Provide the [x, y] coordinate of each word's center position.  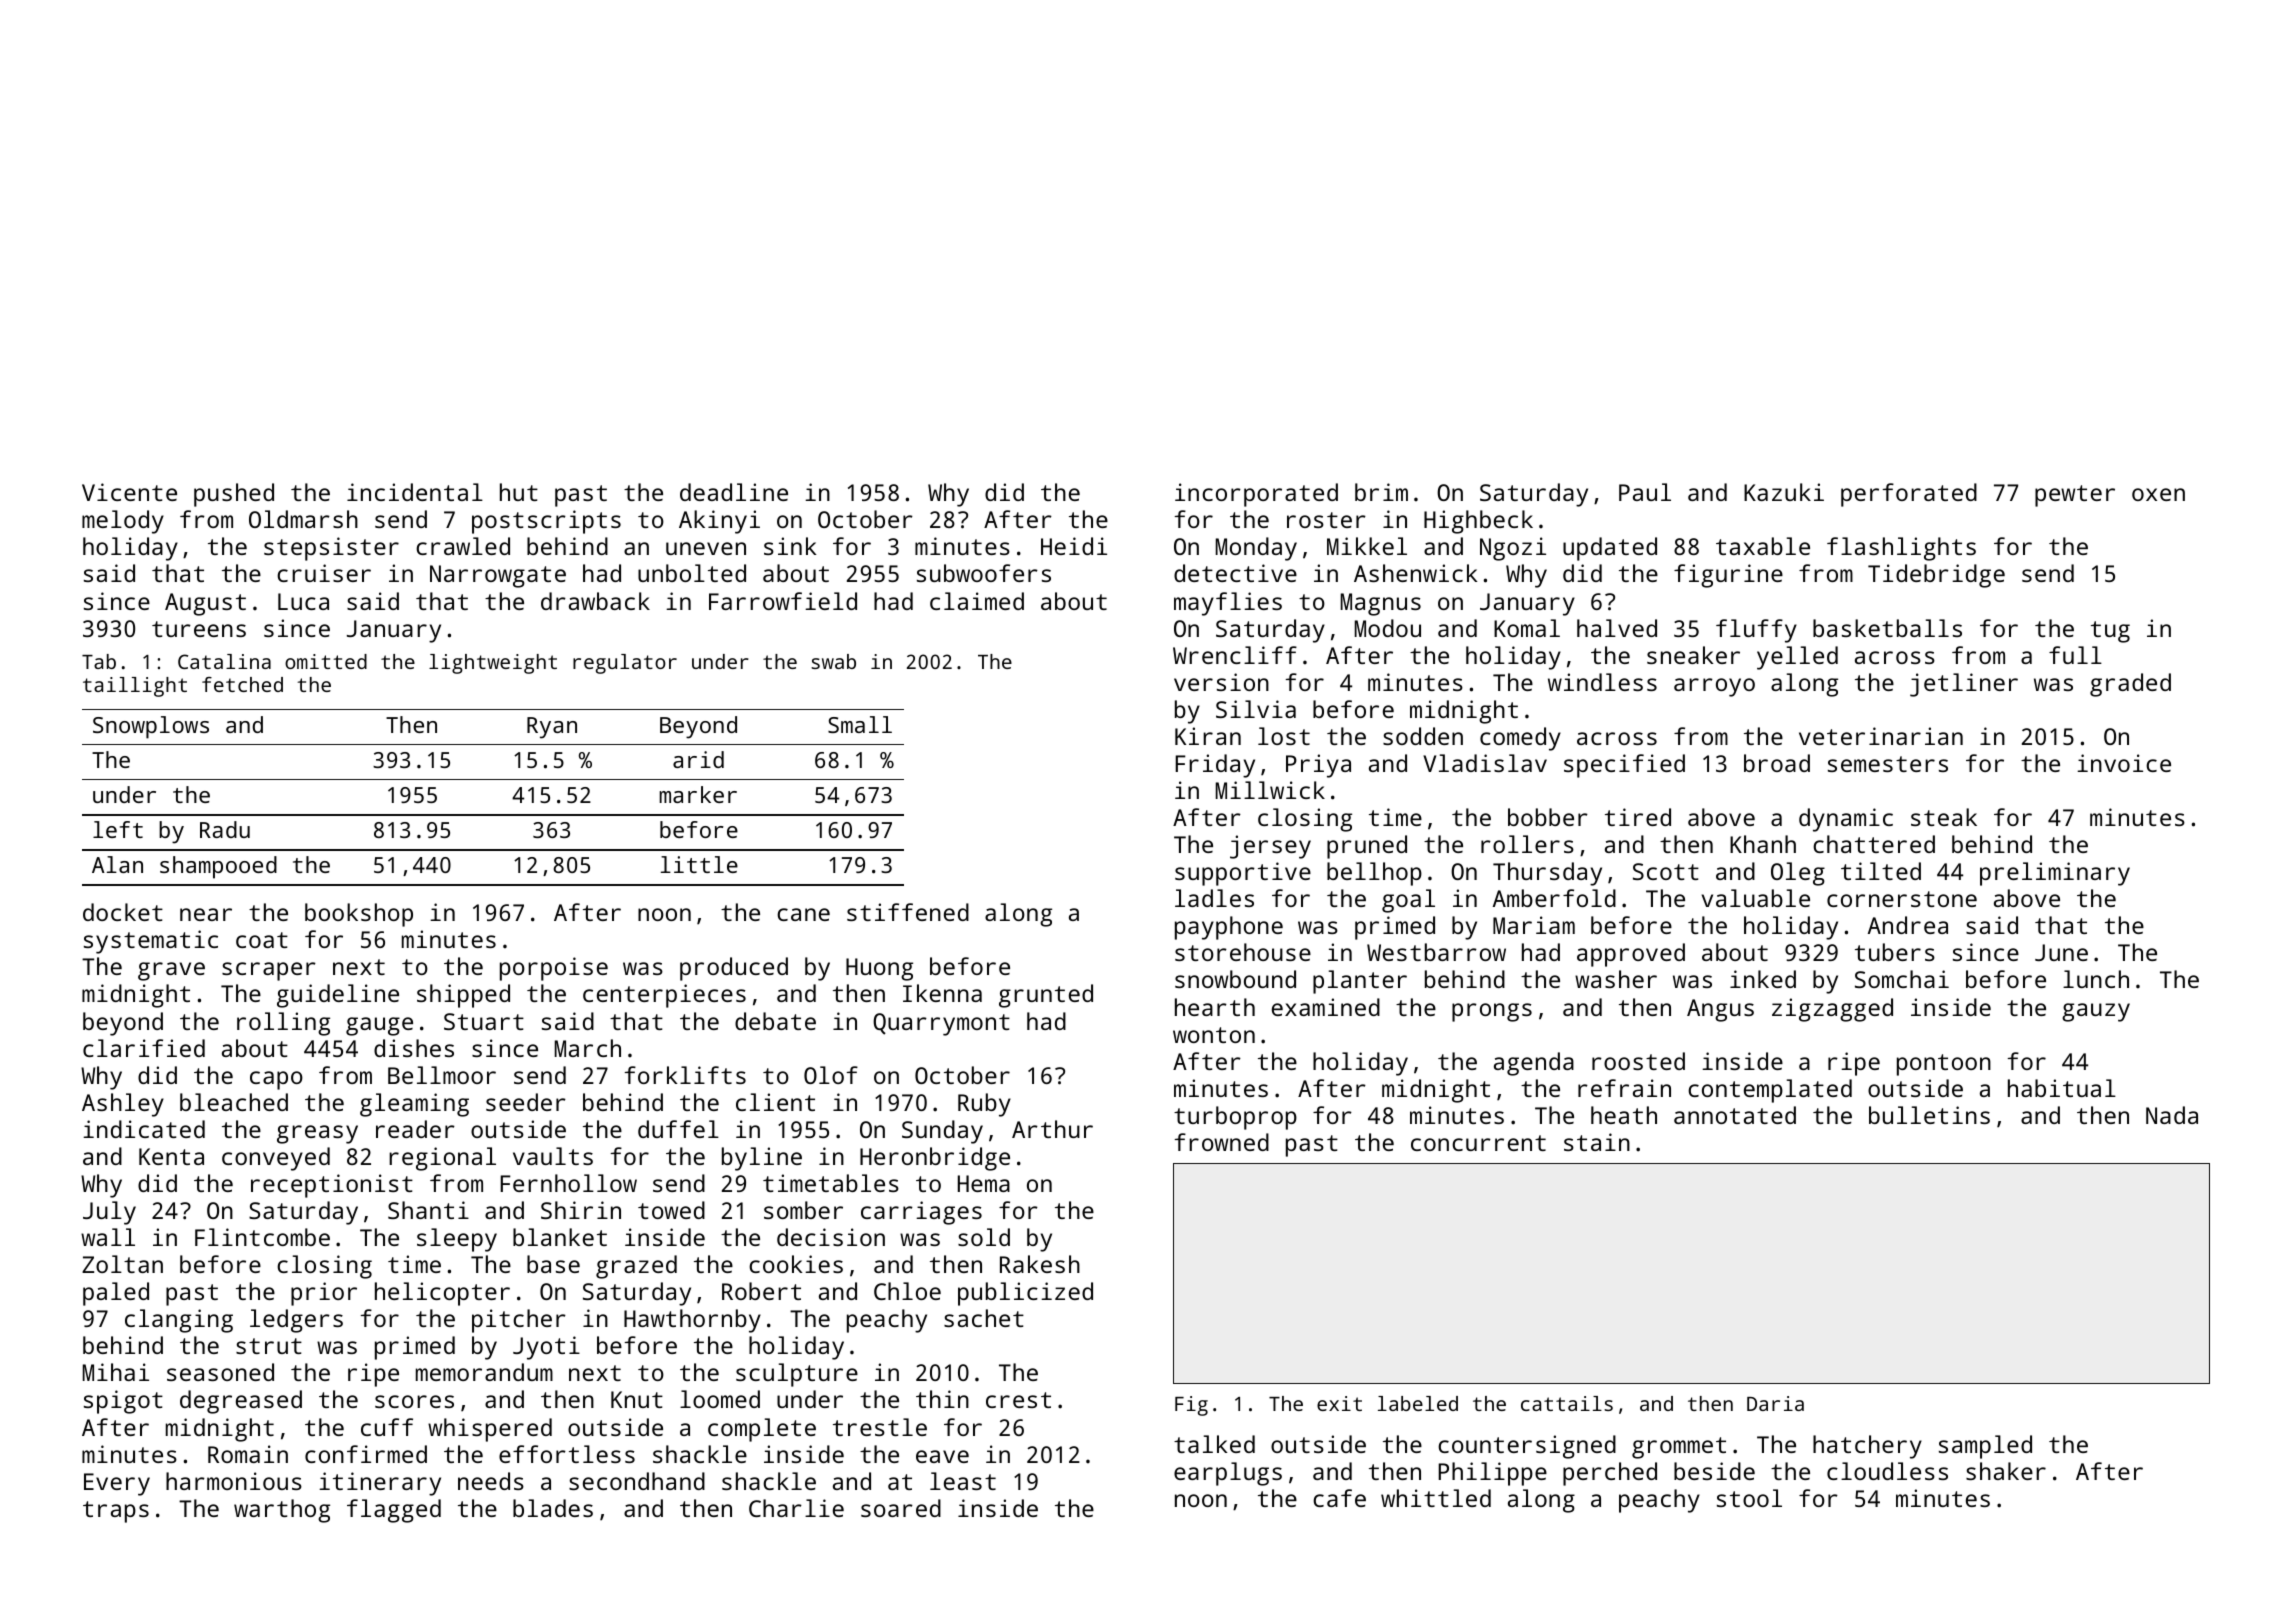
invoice [2124, 763]
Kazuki [1784, 492]
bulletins [1929, 1115]
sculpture [797, 1375]
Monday [1256, 549]
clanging [179, 1321]
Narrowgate [498, 576]
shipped [463, 996]
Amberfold [1554, 898]
